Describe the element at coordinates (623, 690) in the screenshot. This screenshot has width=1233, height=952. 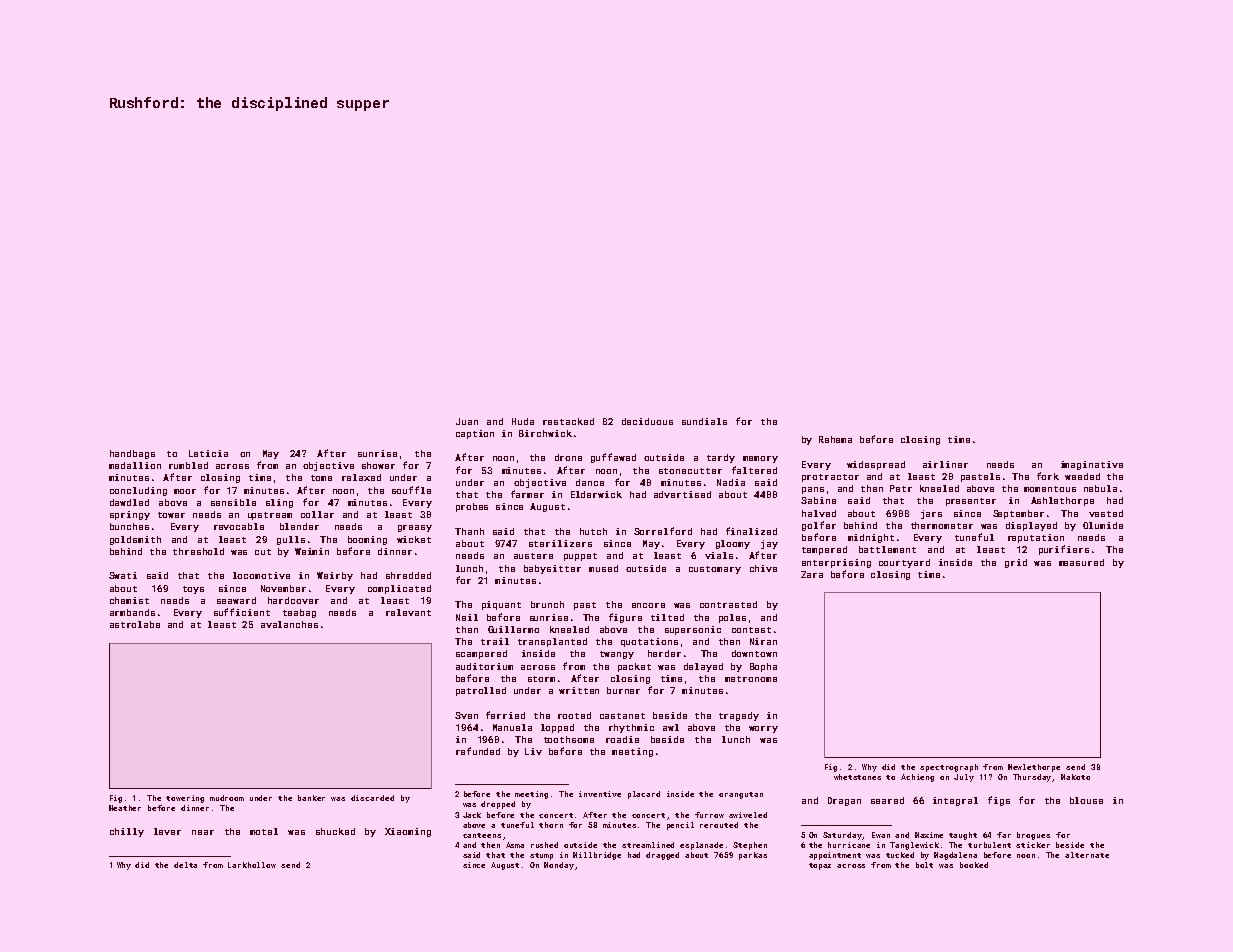
I see `burner` at that location.
